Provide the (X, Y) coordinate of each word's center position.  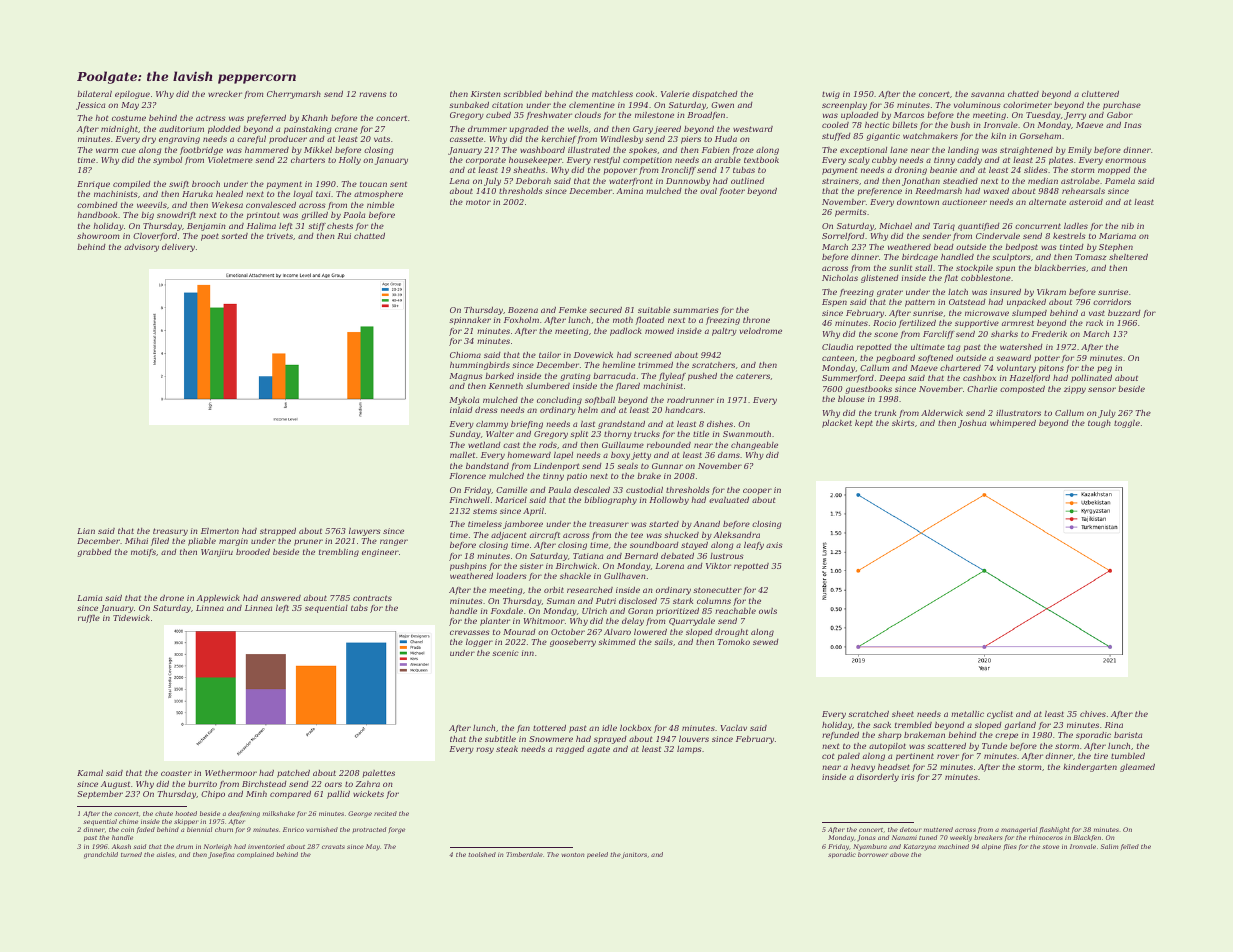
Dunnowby (688, 182)
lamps (689, 750)
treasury (170, 532)
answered (281, 598)
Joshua (972, 424)
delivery (178, 248)
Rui (344, 236)
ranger (394, 542)
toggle (1127, 424)
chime (128, 821)
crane (346, 129)
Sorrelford (843, 237)
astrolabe (1080, 181)
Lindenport (556, 467)
